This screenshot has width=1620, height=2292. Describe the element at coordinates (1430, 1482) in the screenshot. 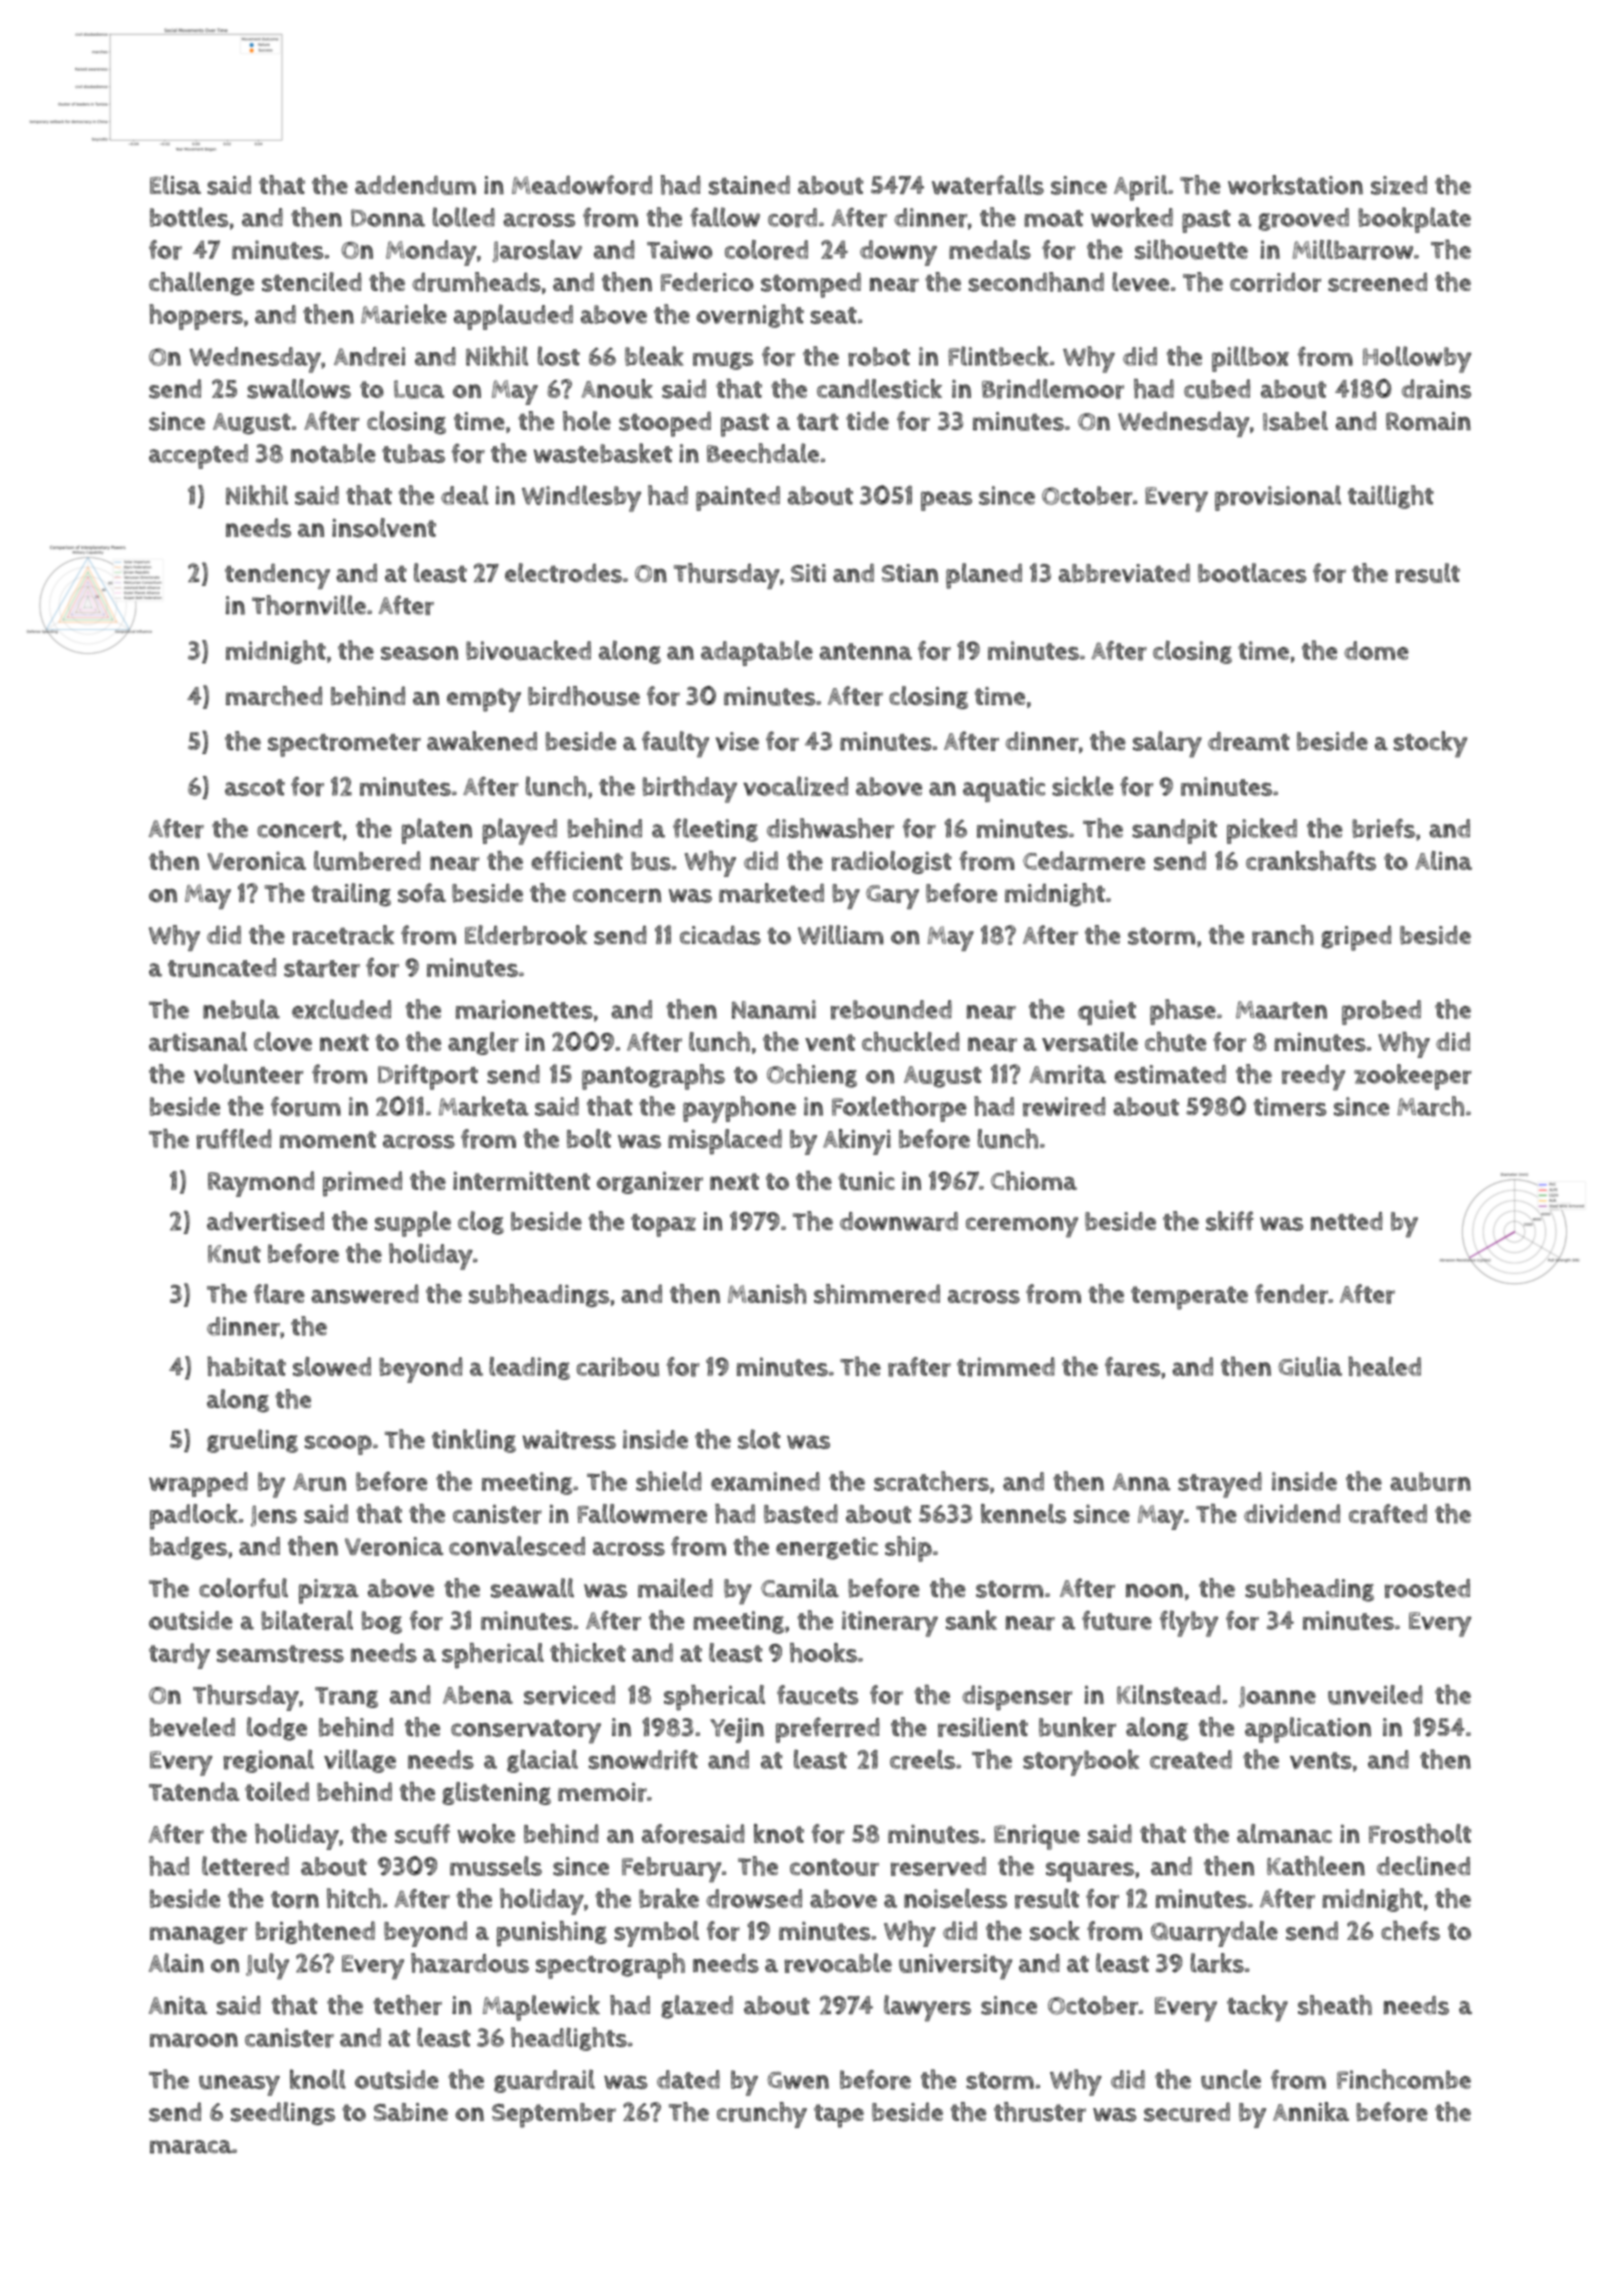

I see `auburn` at that location.
